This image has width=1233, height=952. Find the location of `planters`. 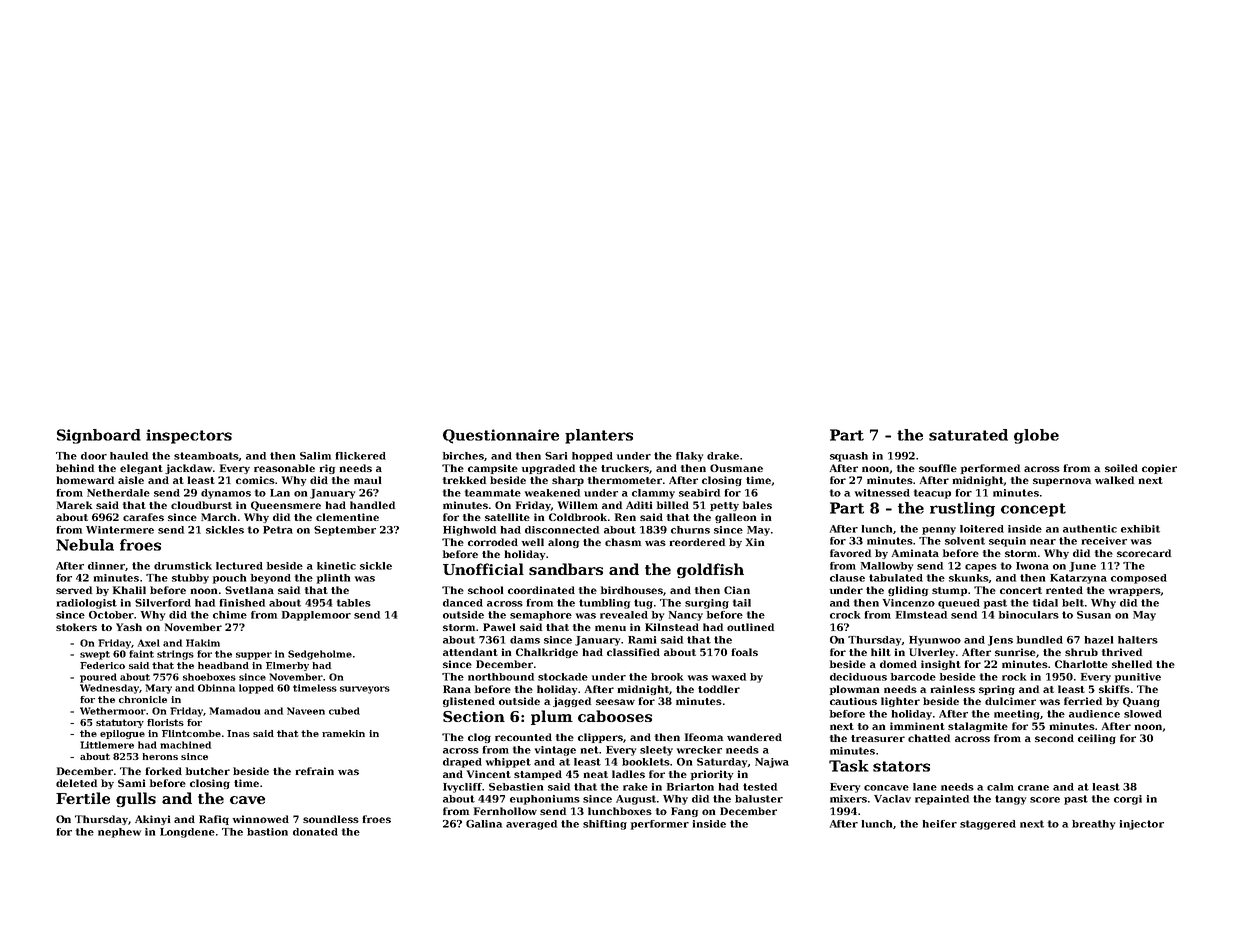

planters is located at coordinates (599, 436).
